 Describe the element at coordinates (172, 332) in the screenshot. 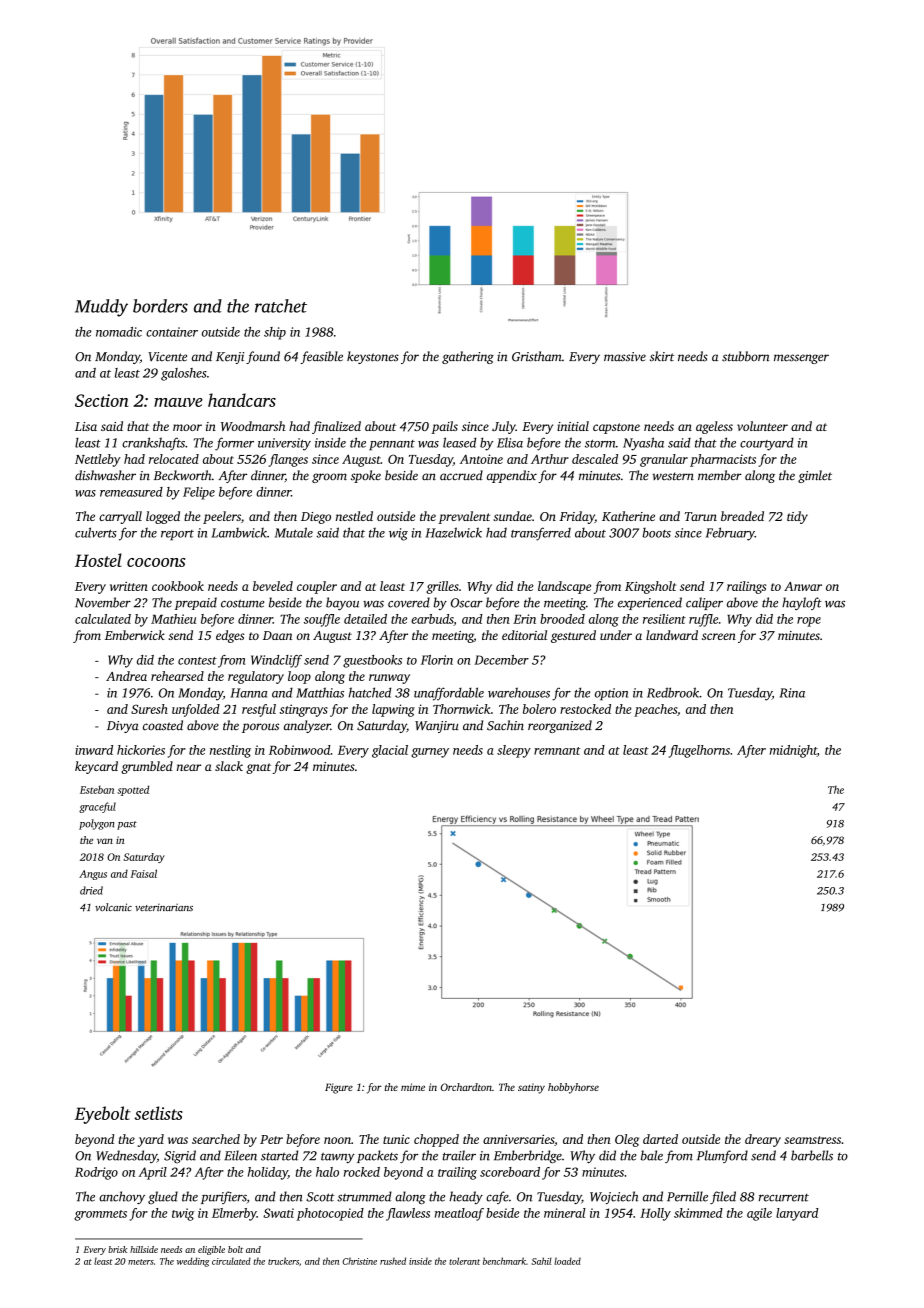

I see `container` at that location.
